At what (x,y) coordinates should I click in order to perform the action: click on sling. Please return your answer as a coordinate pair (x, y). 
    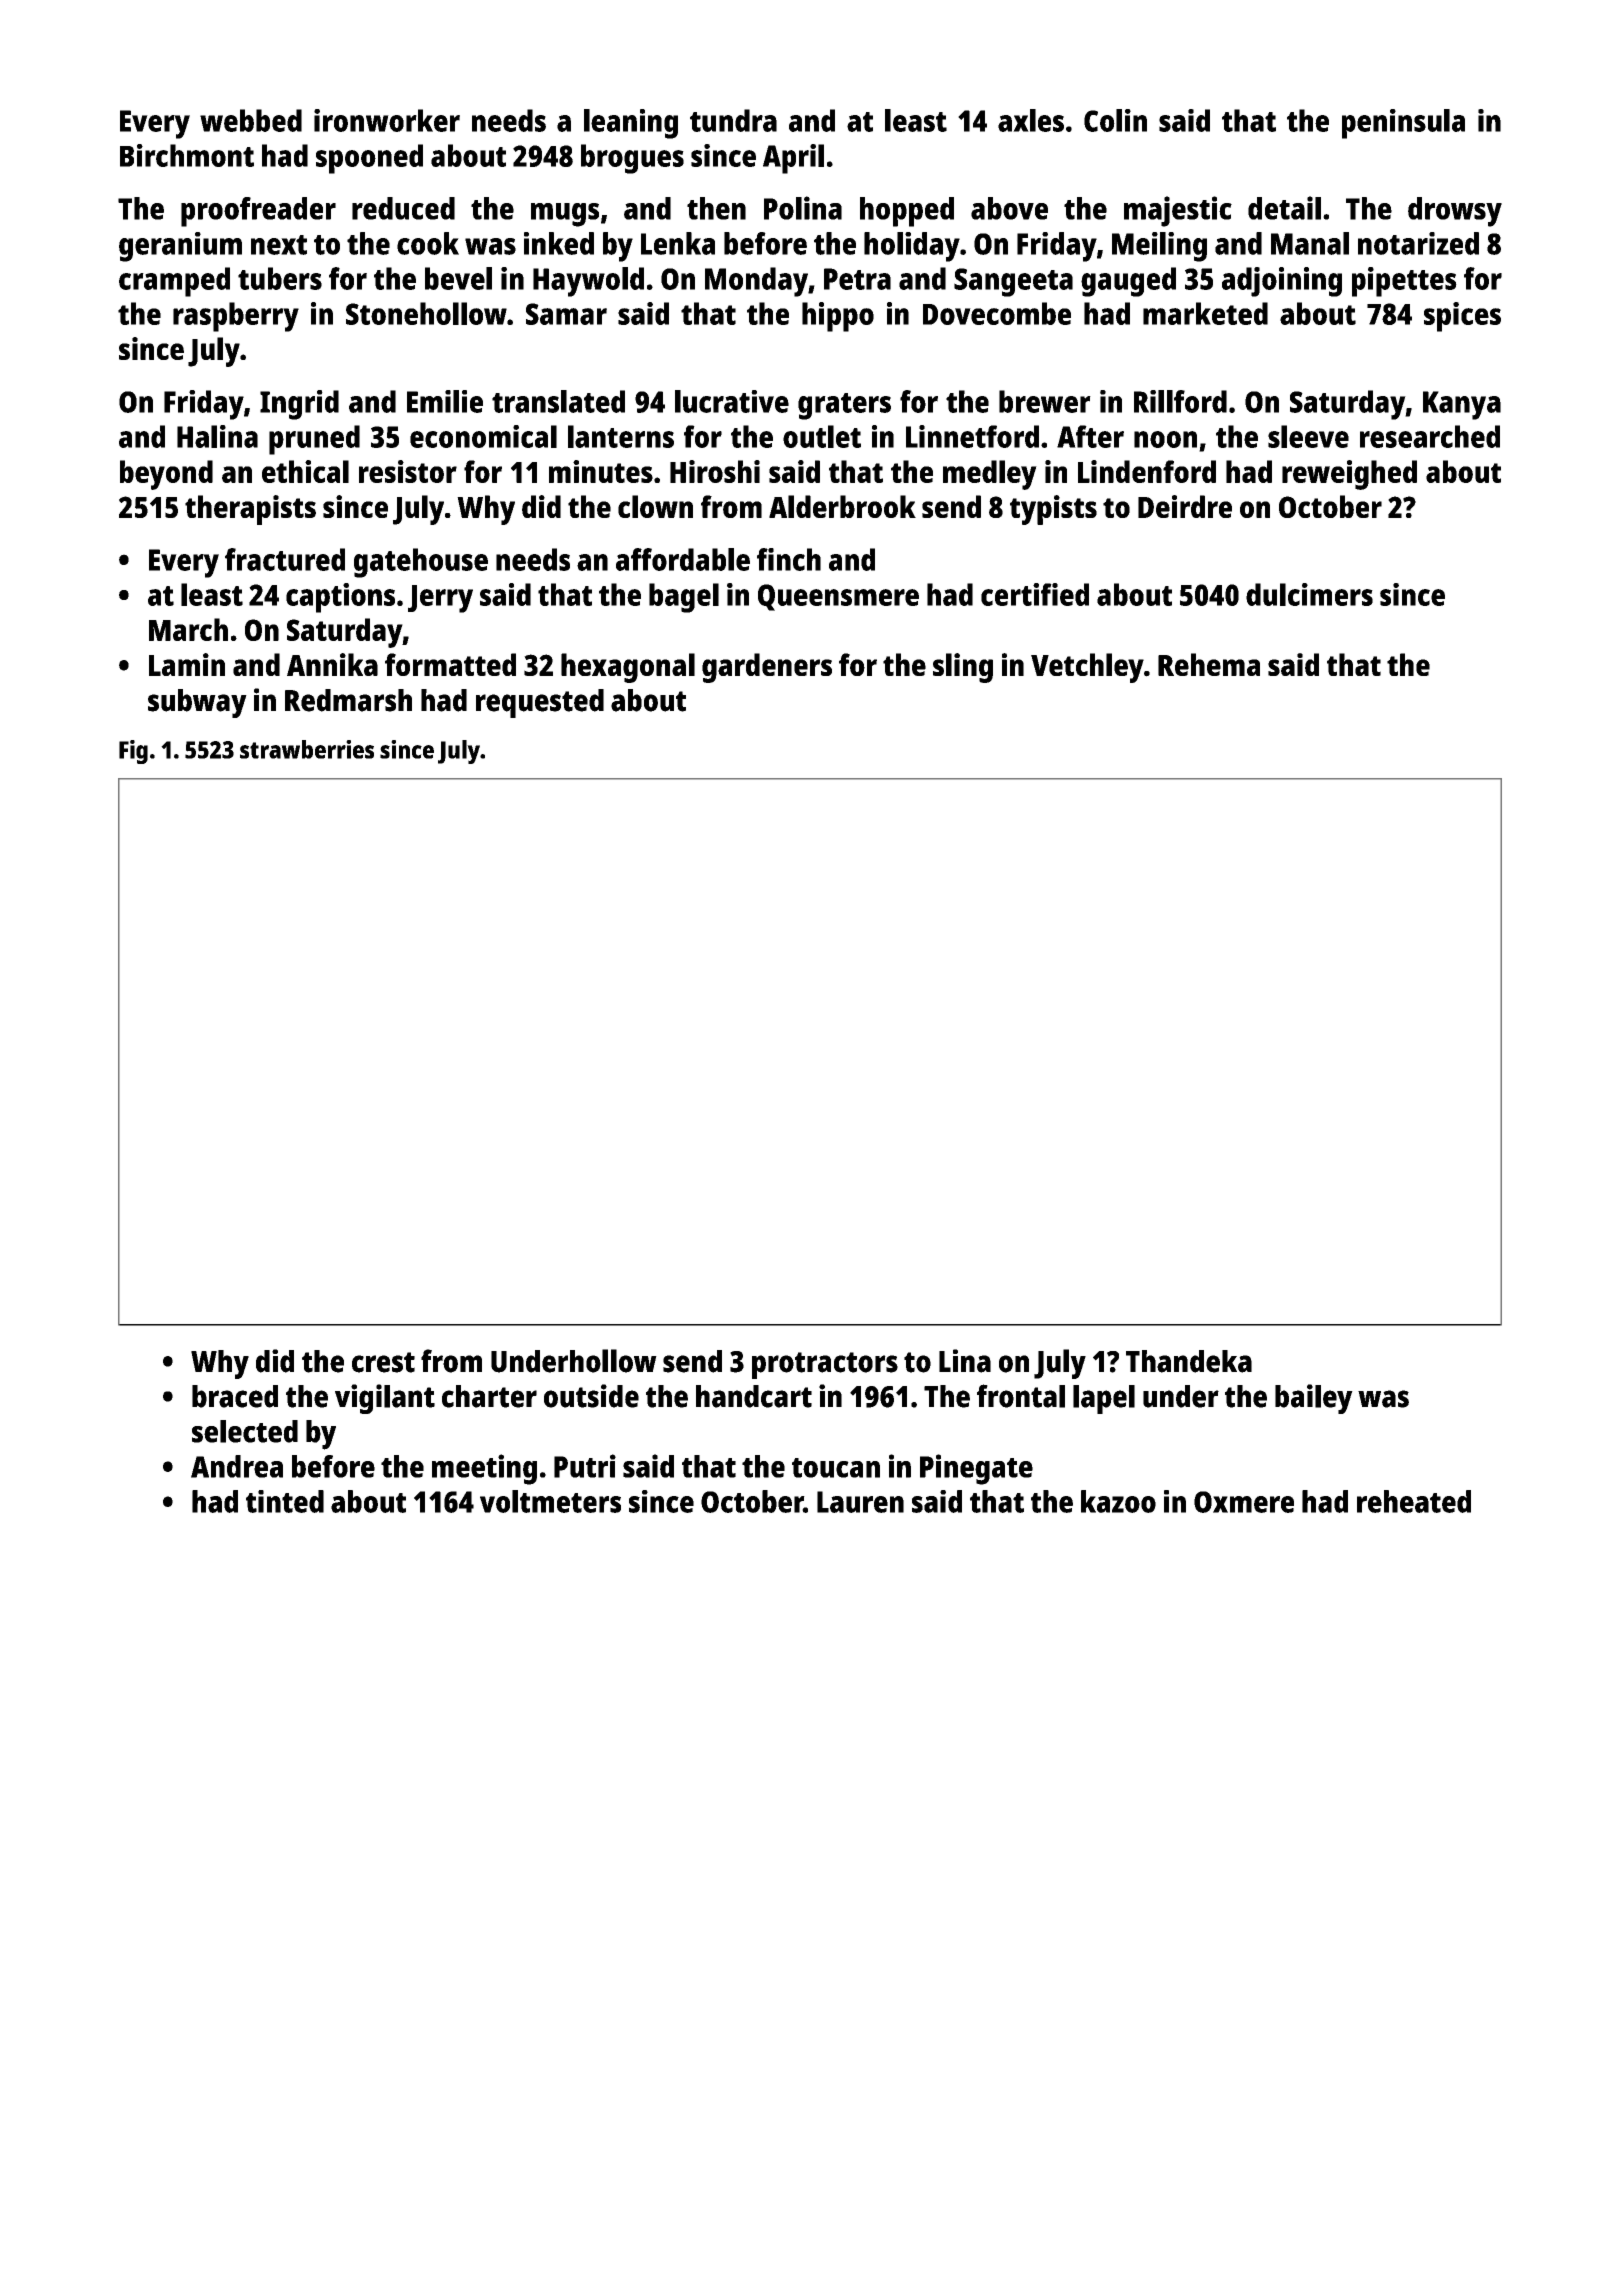
    Looking at the image, I should click on (963, 668).
